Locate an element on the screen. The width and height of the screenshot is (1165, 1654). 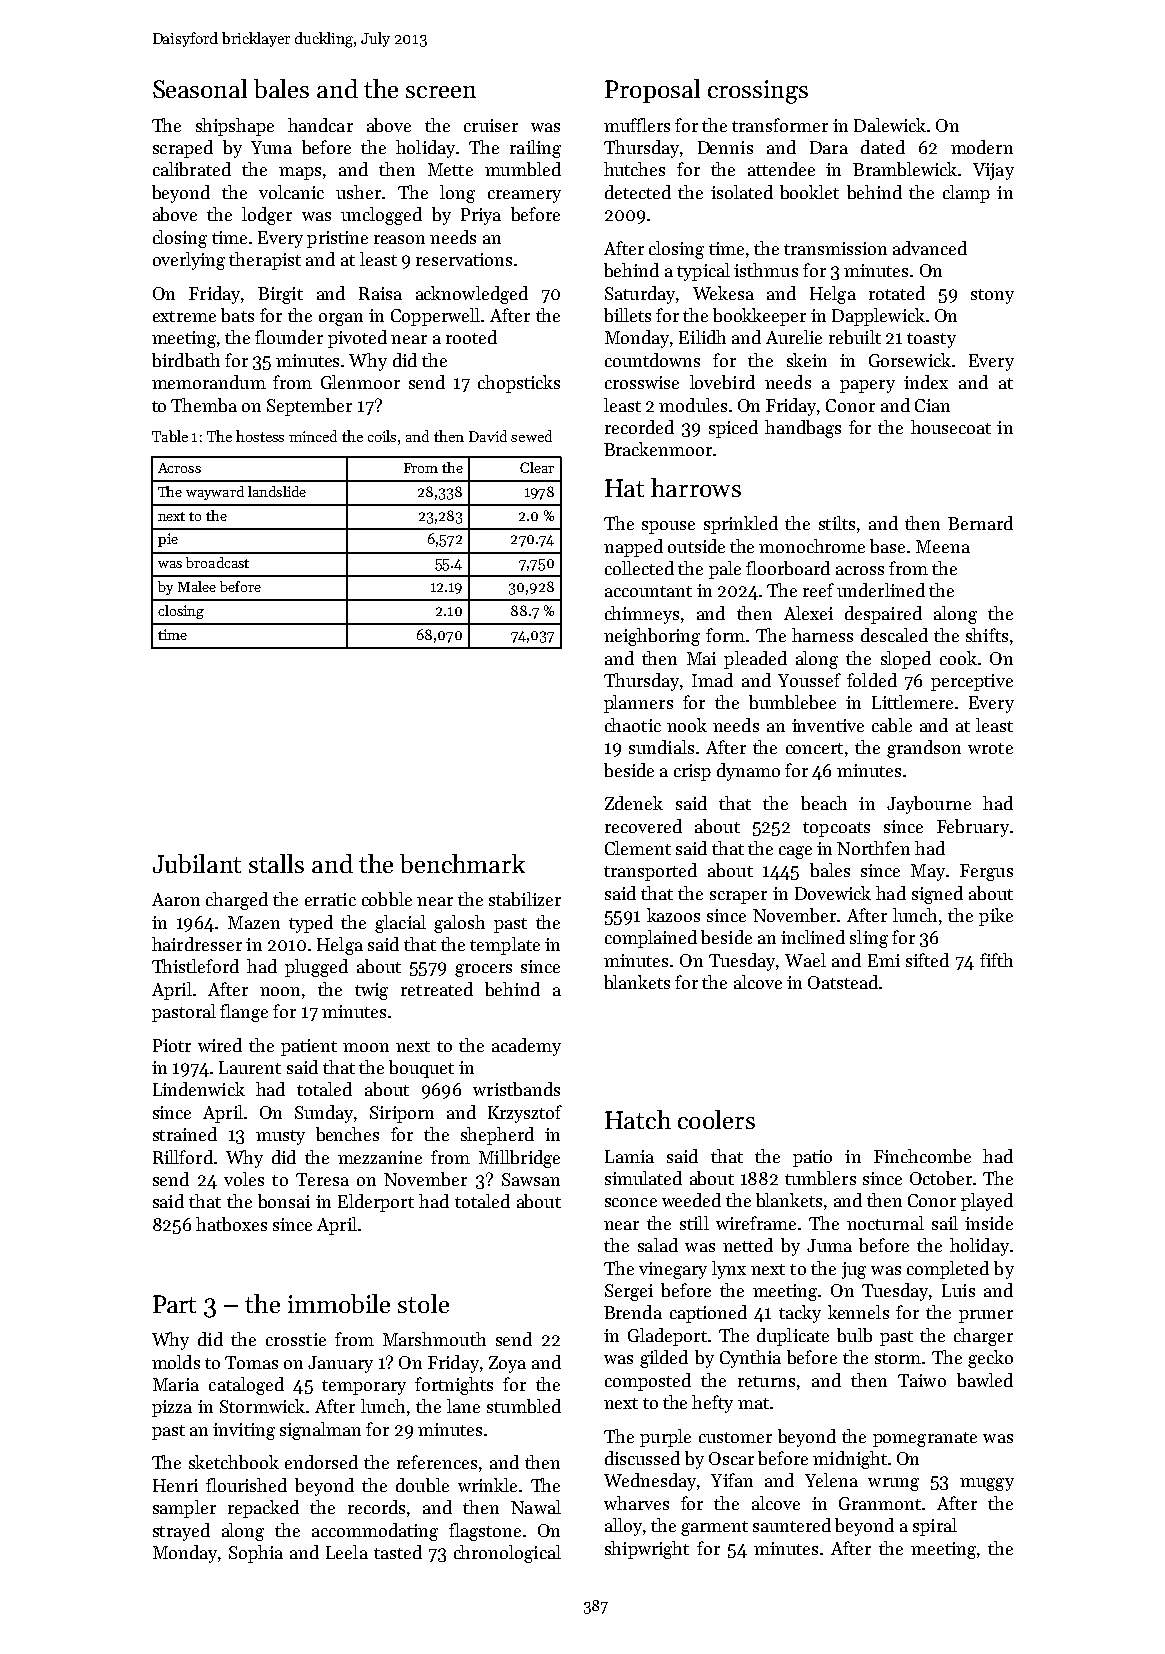
mezzanine is located at coordinates (380, 1157).
